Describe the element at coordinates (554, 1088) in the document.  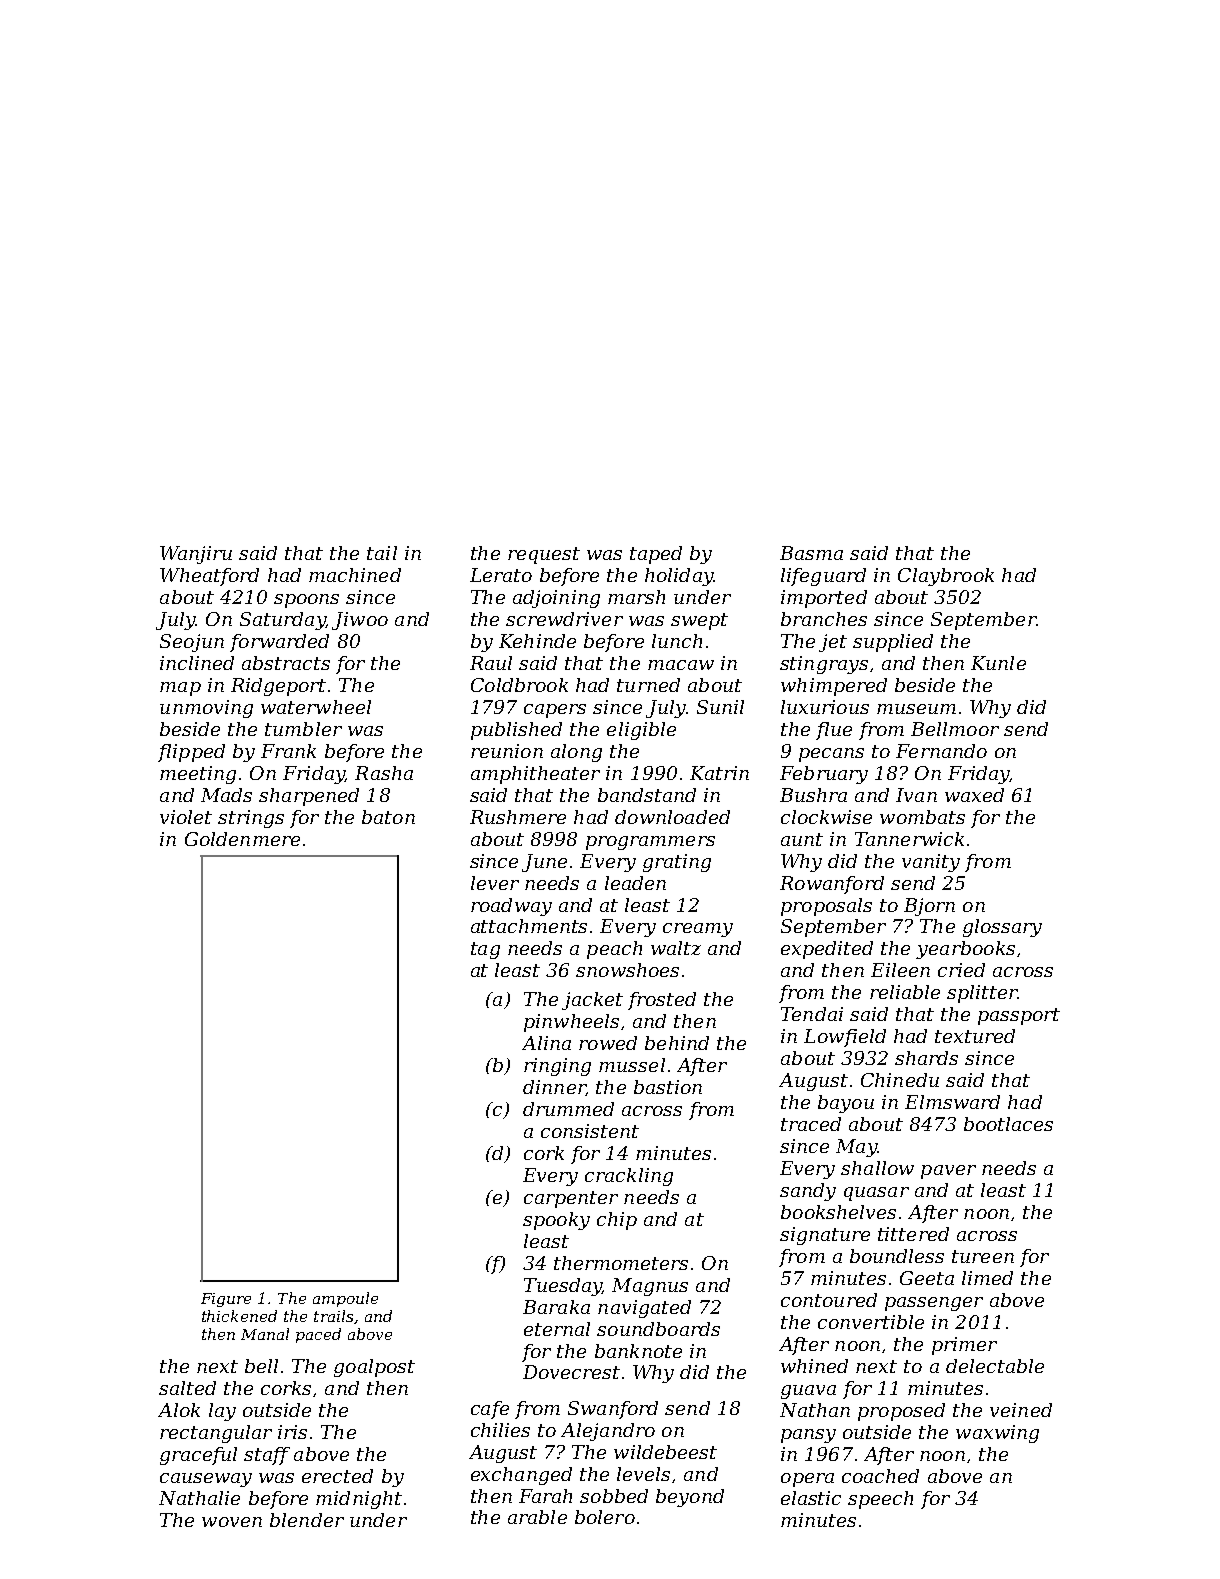
I see `dinner` at that location.
